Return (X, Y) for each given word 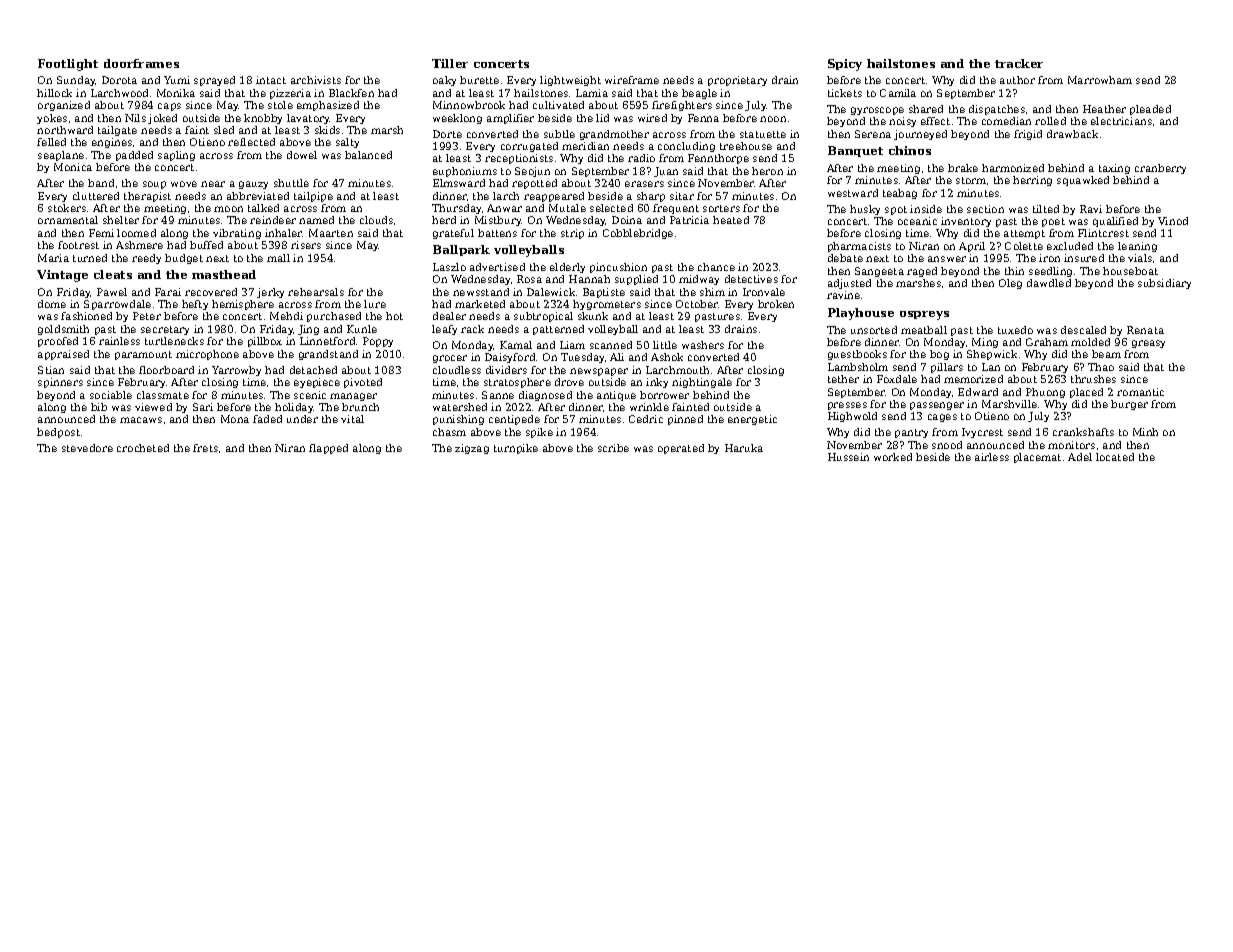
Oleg (1010, 284)
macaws (141, 420)
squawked (1083, 181)
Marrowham (1100, 80)
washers (703, 345)
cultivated (558, 105)
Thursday (456, 209)
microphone (207, 355)
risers (306, 245)
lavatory (308, 119)
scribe (613, 448)
